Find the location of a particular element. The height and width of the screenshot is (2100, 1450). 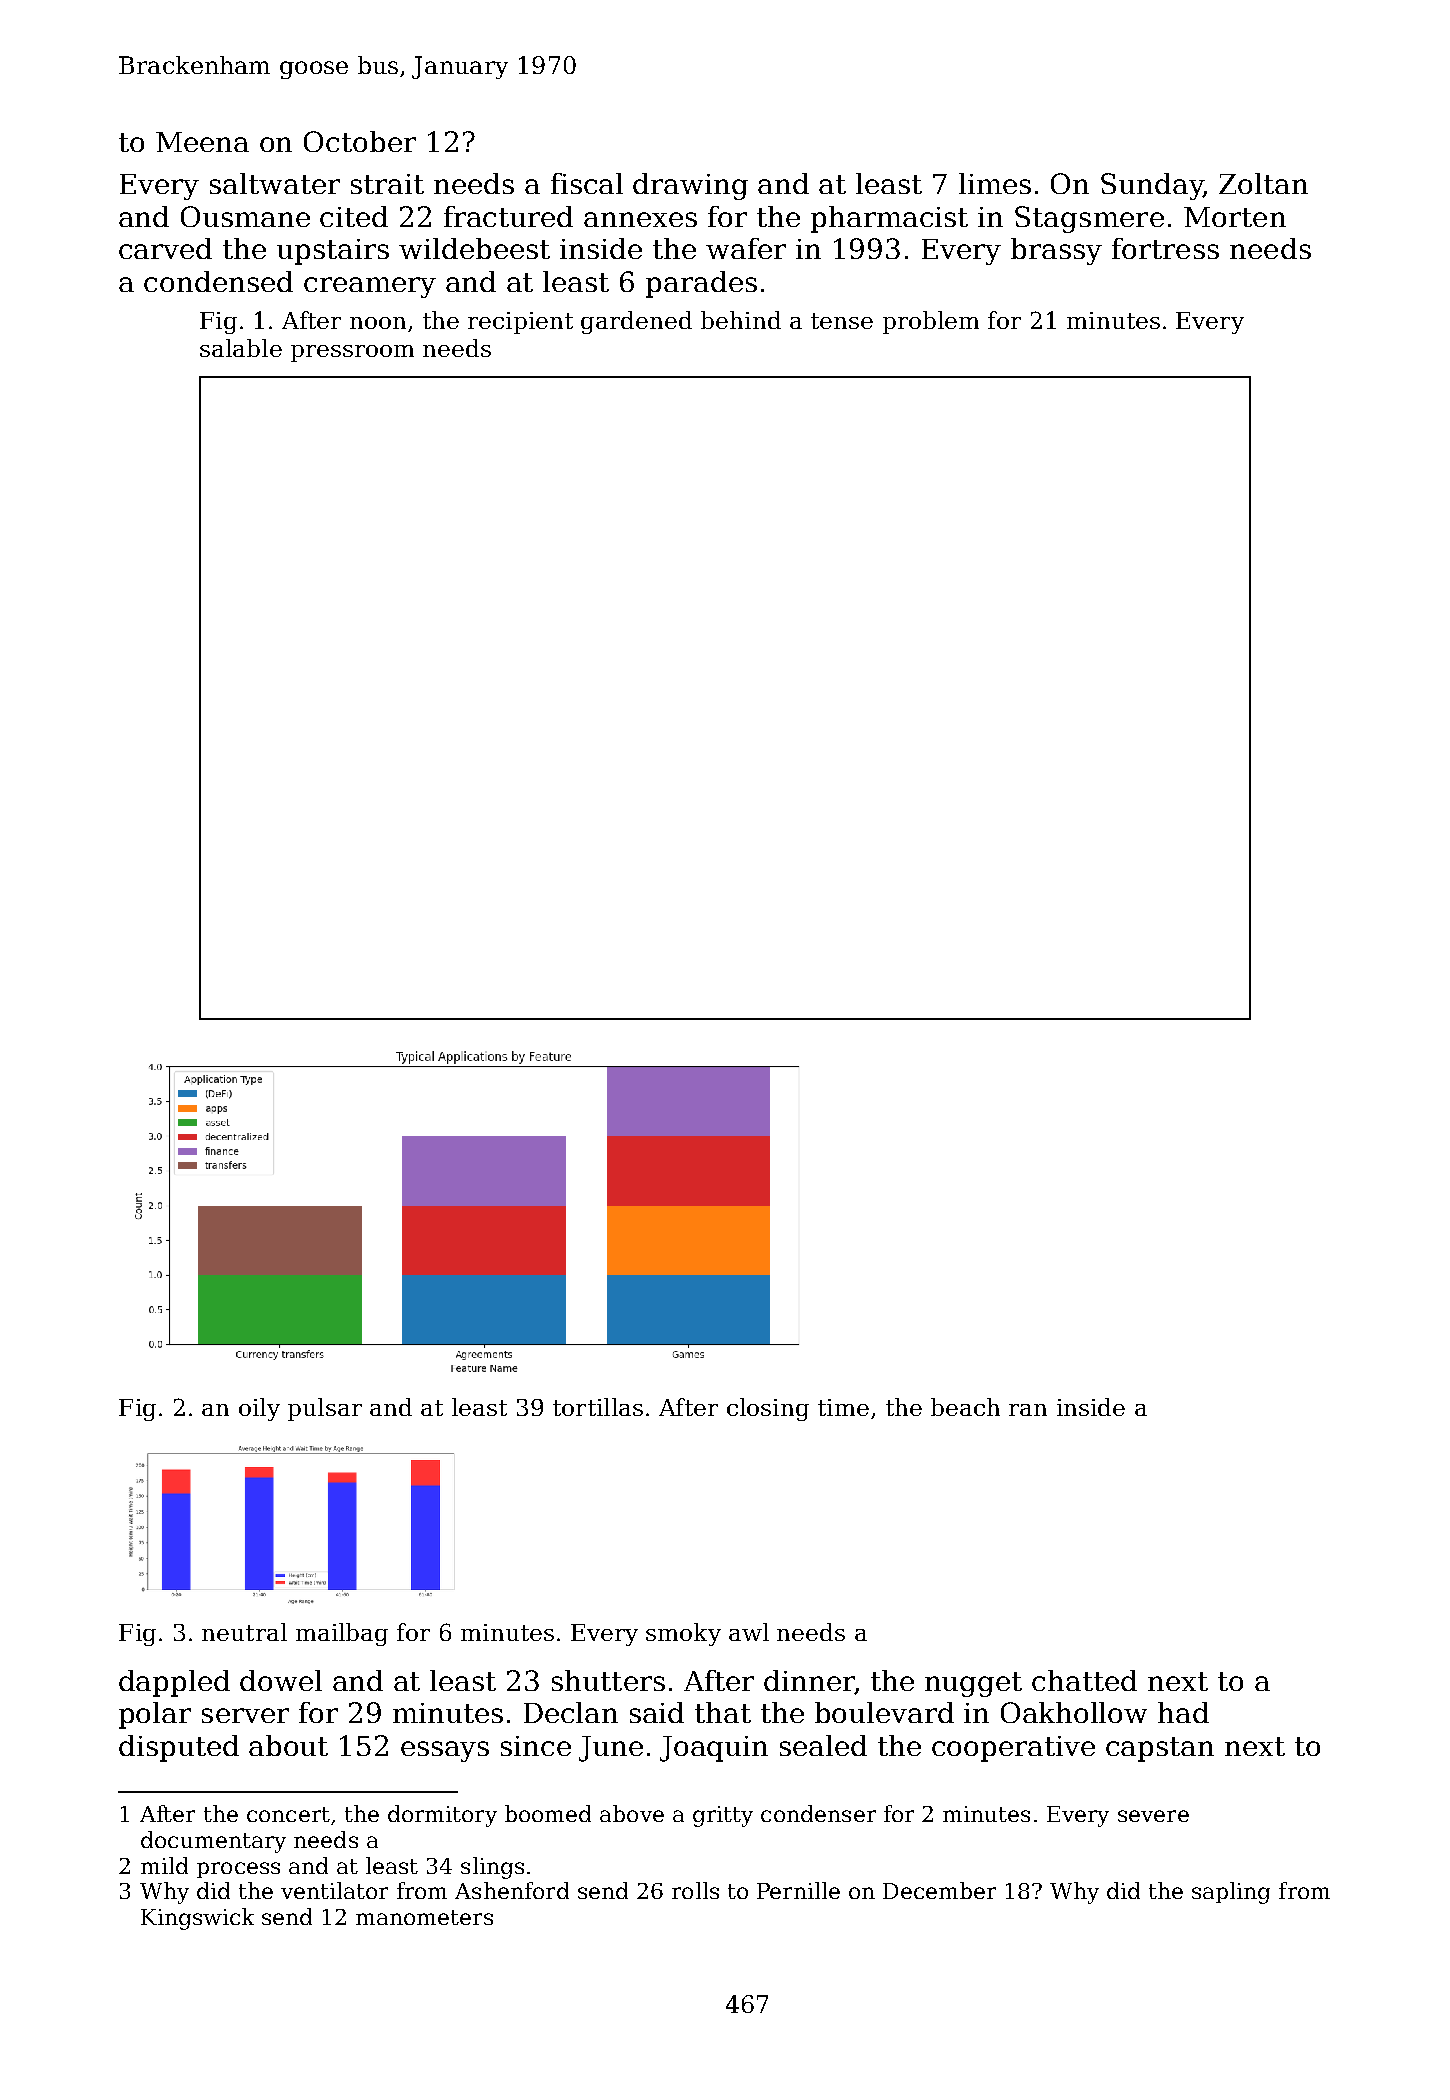

Stagsmere is located at coordinates (1089, 219).
